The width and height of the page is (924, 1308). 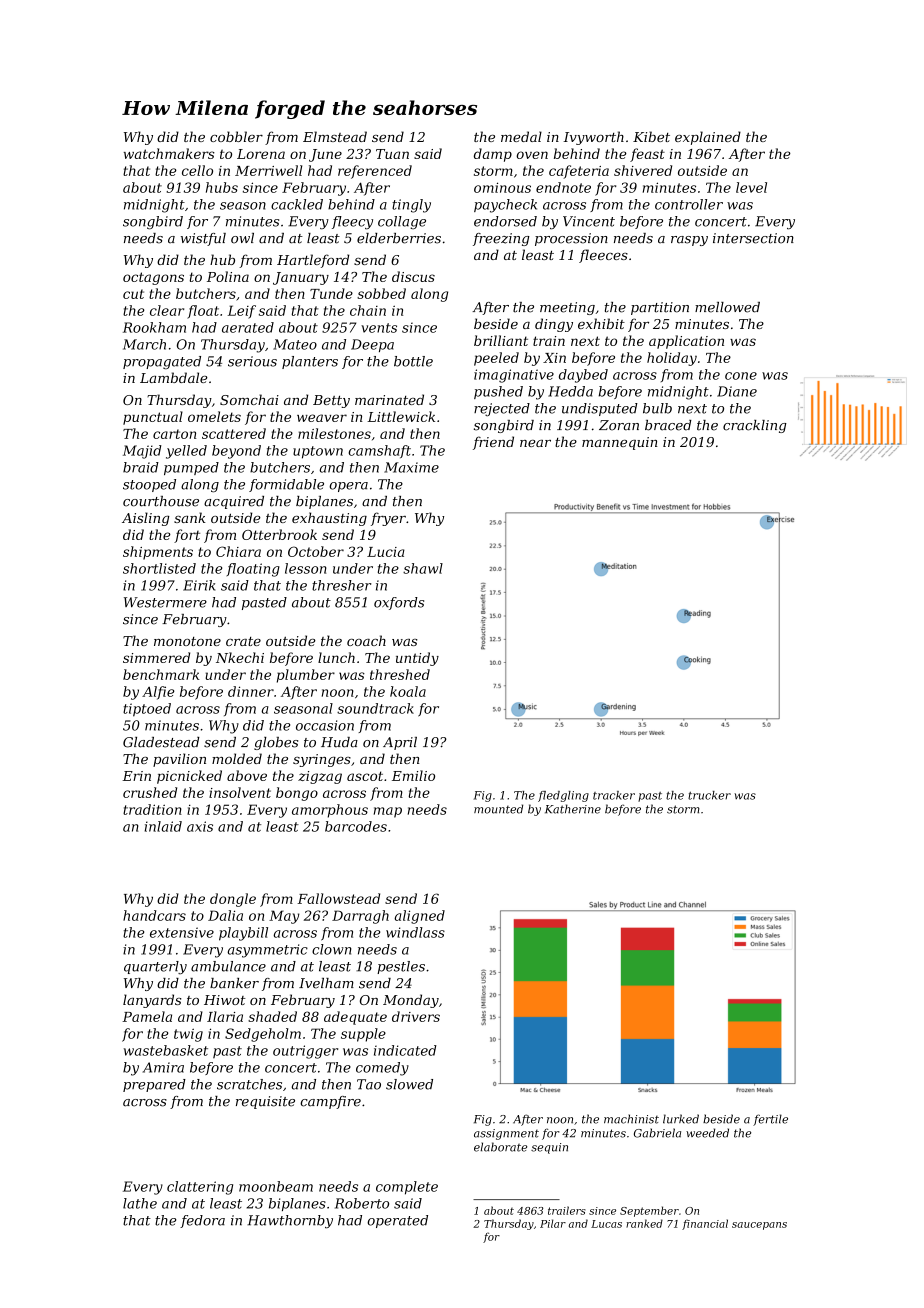 What do you see at coordinates (140, 1203) in the page?
I see `lathe` at bounding box center [140, 1203].
